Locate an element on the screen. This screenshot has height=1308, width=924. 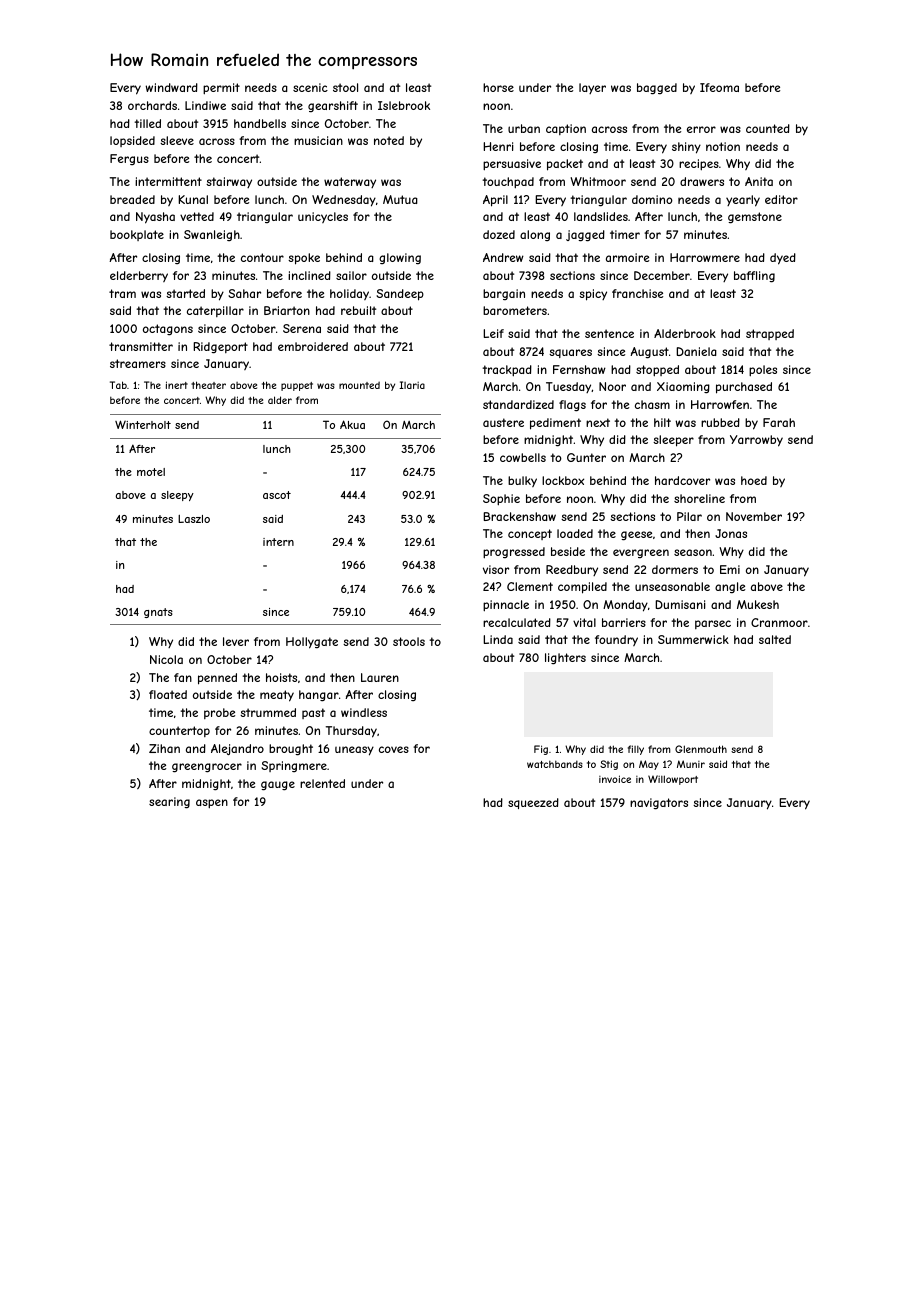
dozed is located at coordinates (499, 234).
